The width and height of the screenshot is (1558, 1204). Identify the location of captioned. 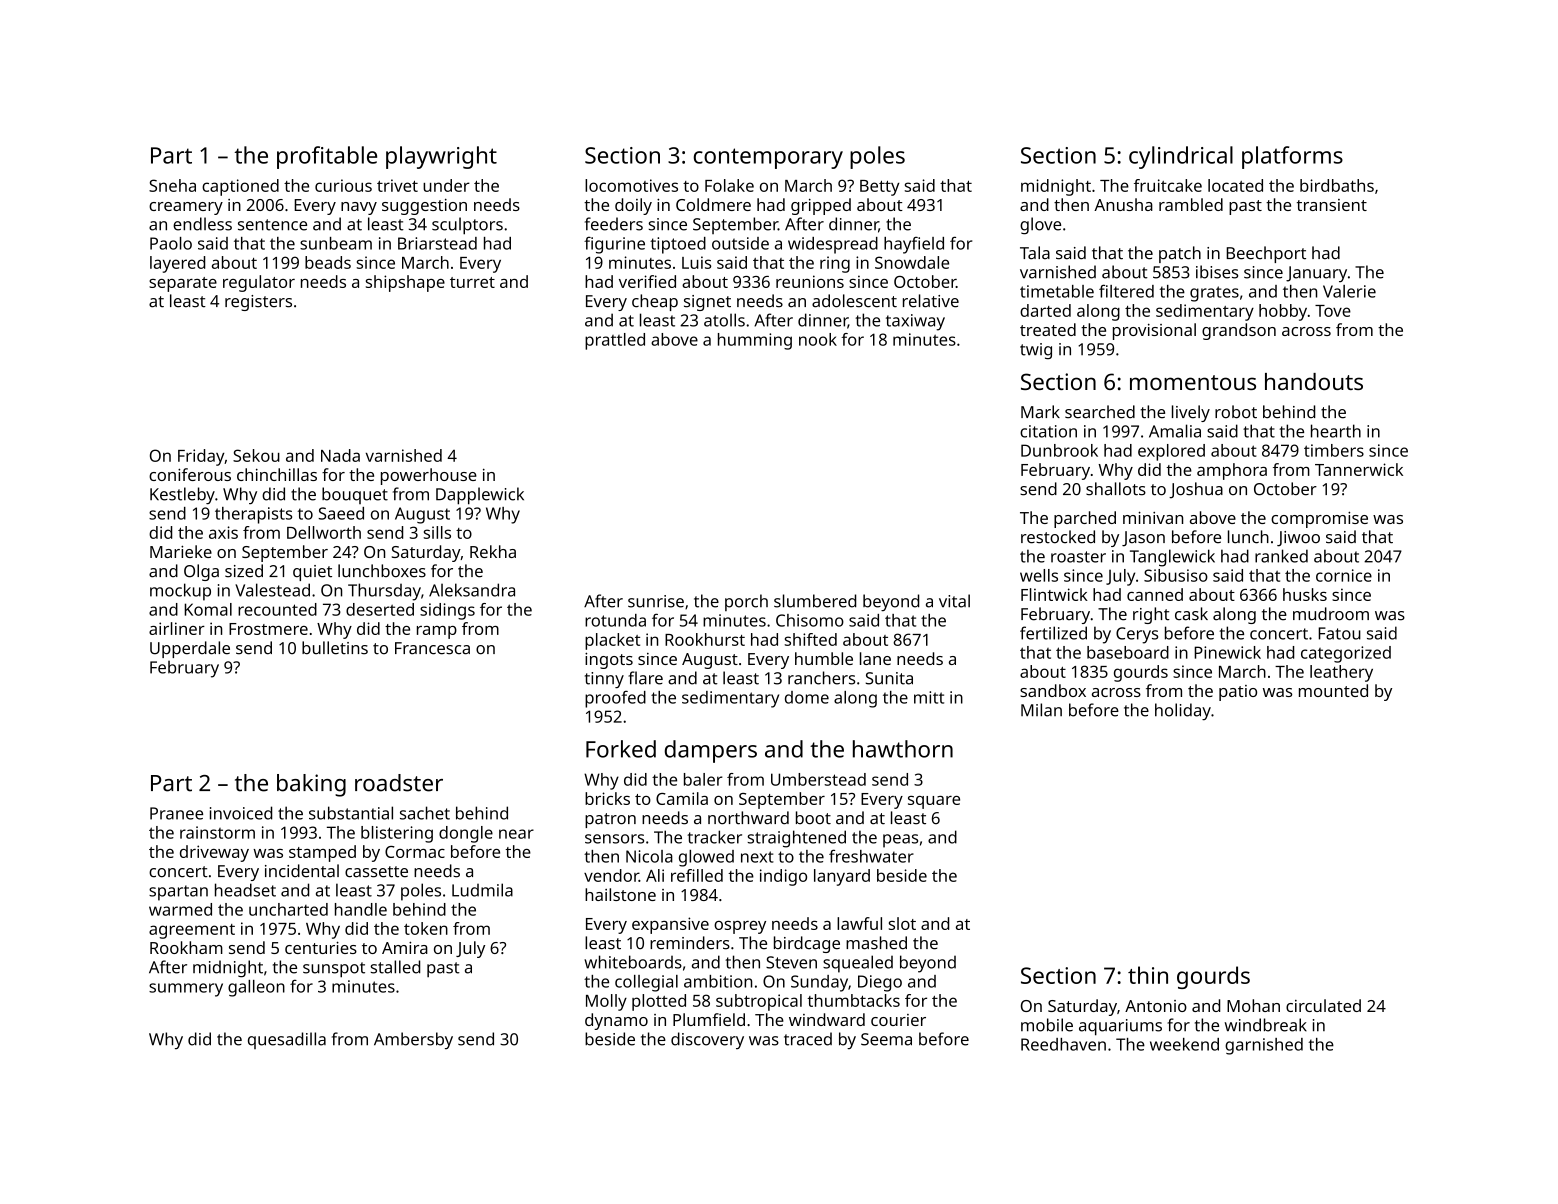
(240, 187).
